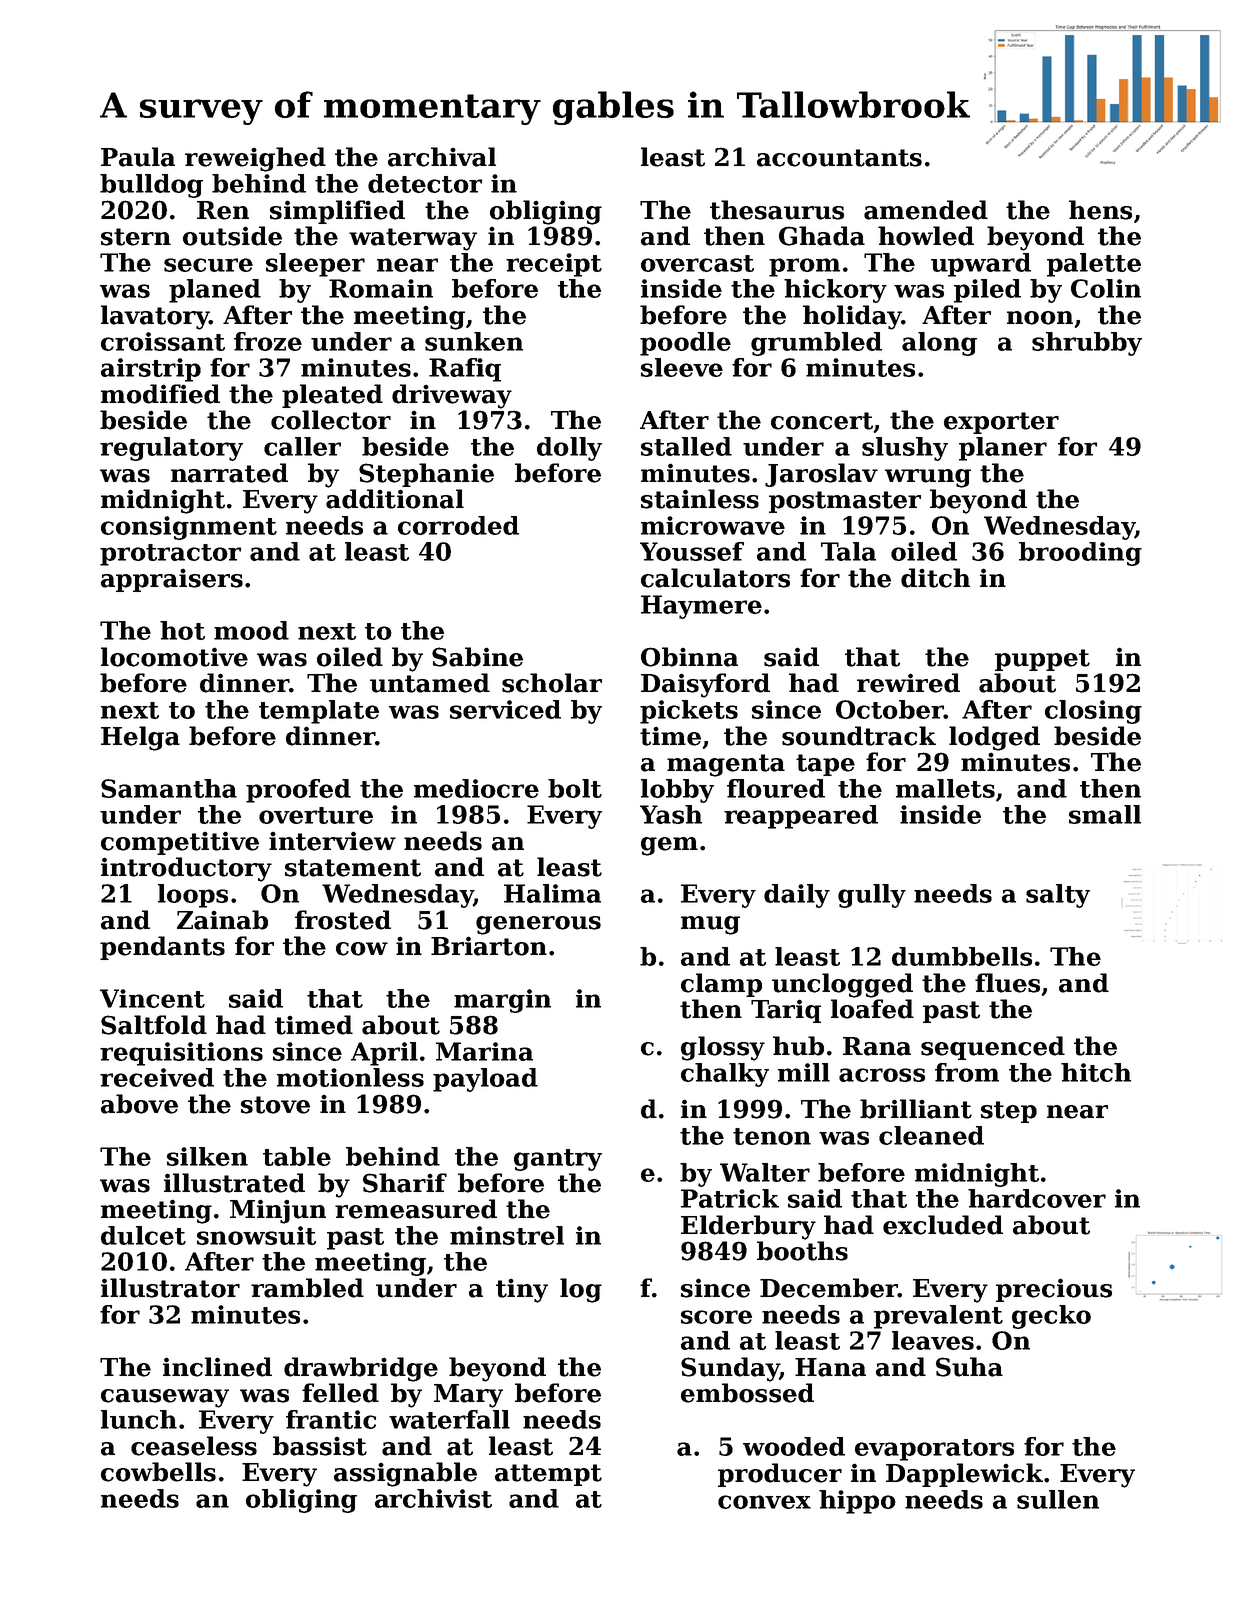  Describe the element at coordinates (1058, 1499) in the screenshot. I see `sullen` at that location.
